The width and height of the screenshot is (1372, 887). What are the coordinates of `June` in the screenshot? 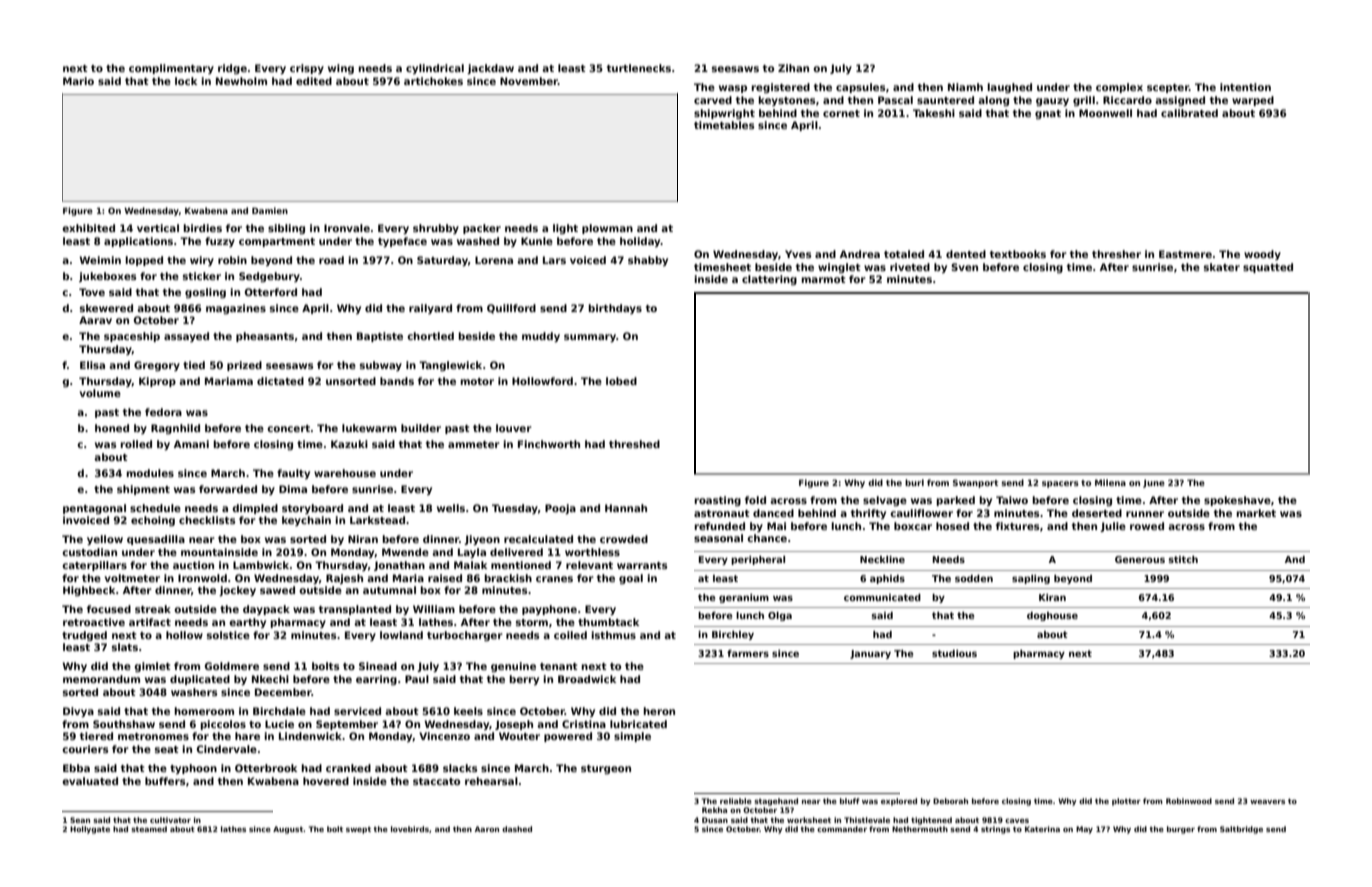 It's located at (1154, 484).
